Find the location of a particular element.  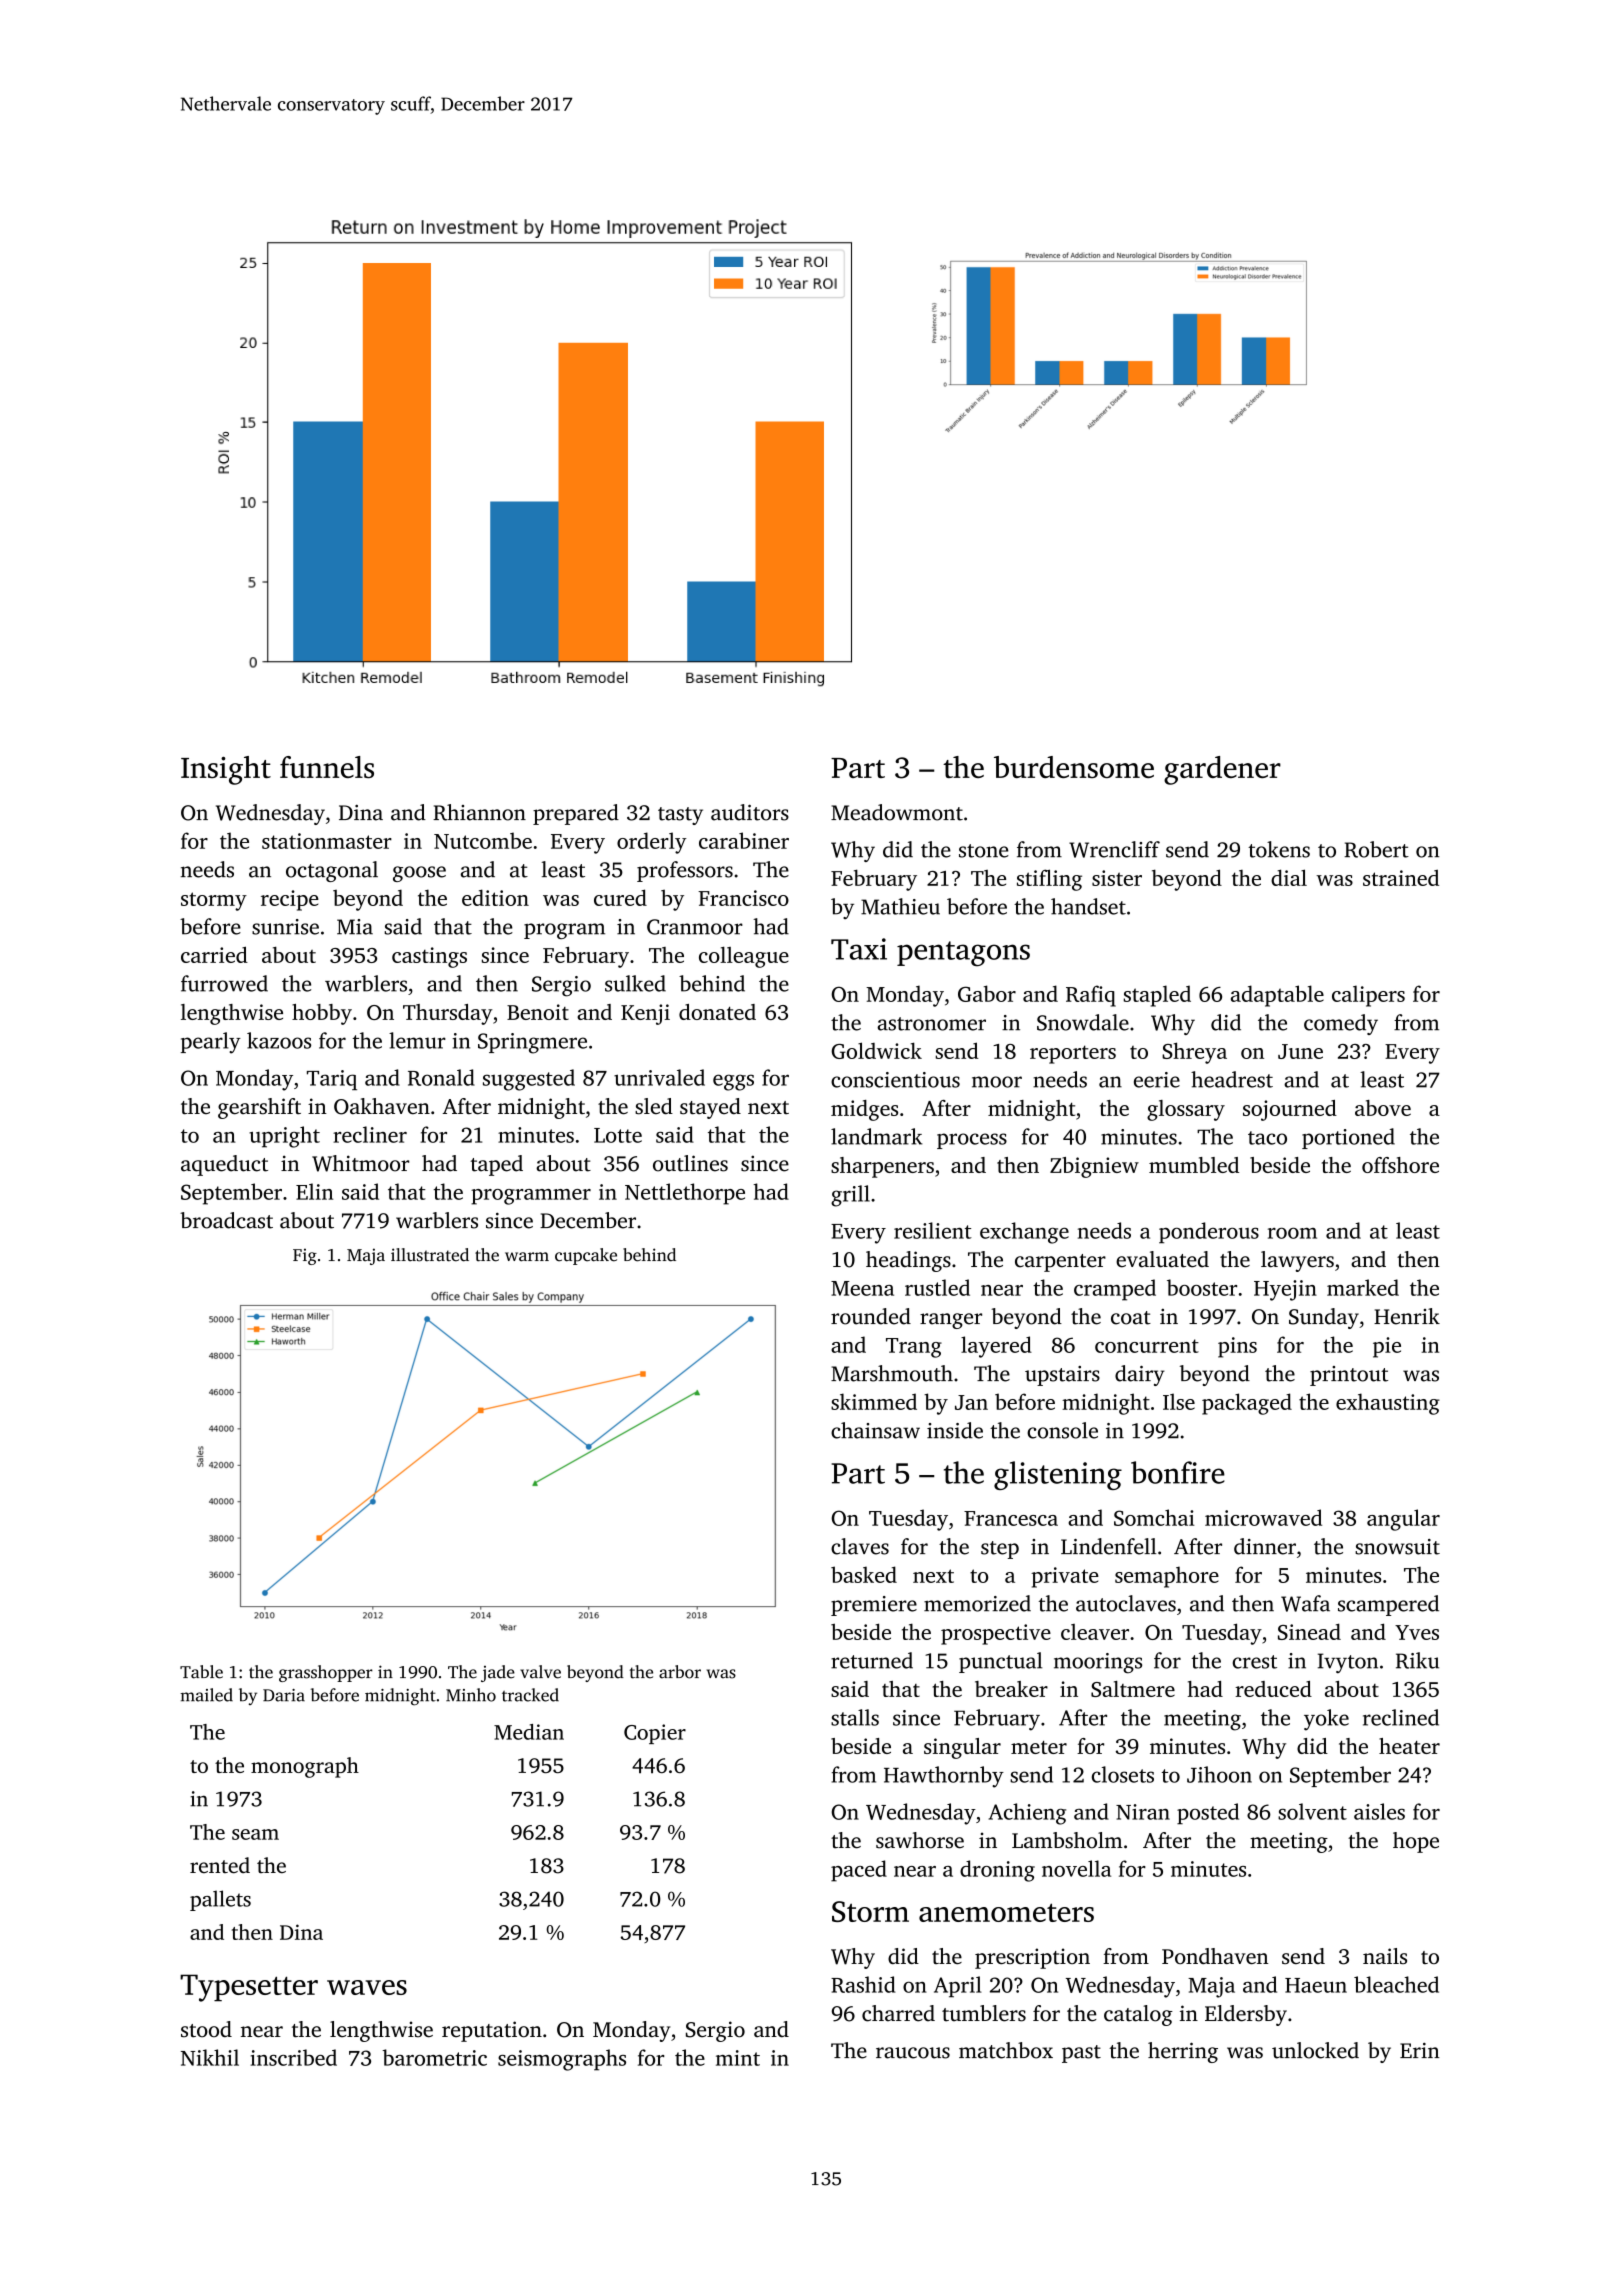

burdensome is located at coordinates (1074, 767).
